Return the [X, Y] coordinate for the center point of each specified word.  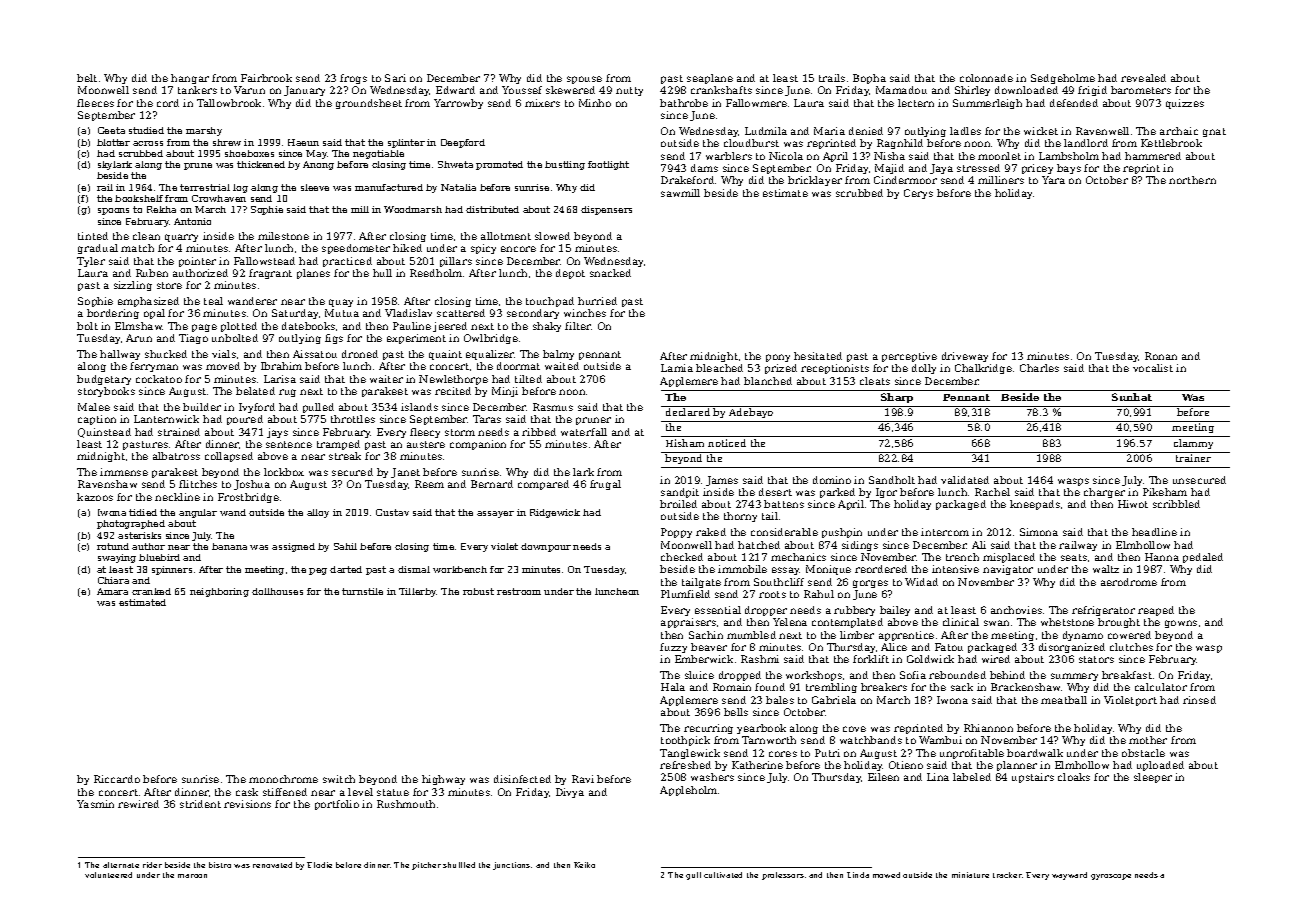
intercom [945, 532]
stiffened [285, 792]
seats [1074, 557]
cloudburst [751, 143]
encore [518, 249]
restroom [519, 591]
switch [339, 779]
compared [543, 485]
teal [213, 301]
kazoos [95, 497]
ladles [965, 131]
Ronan [1161, 356]
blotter [113, 142]
